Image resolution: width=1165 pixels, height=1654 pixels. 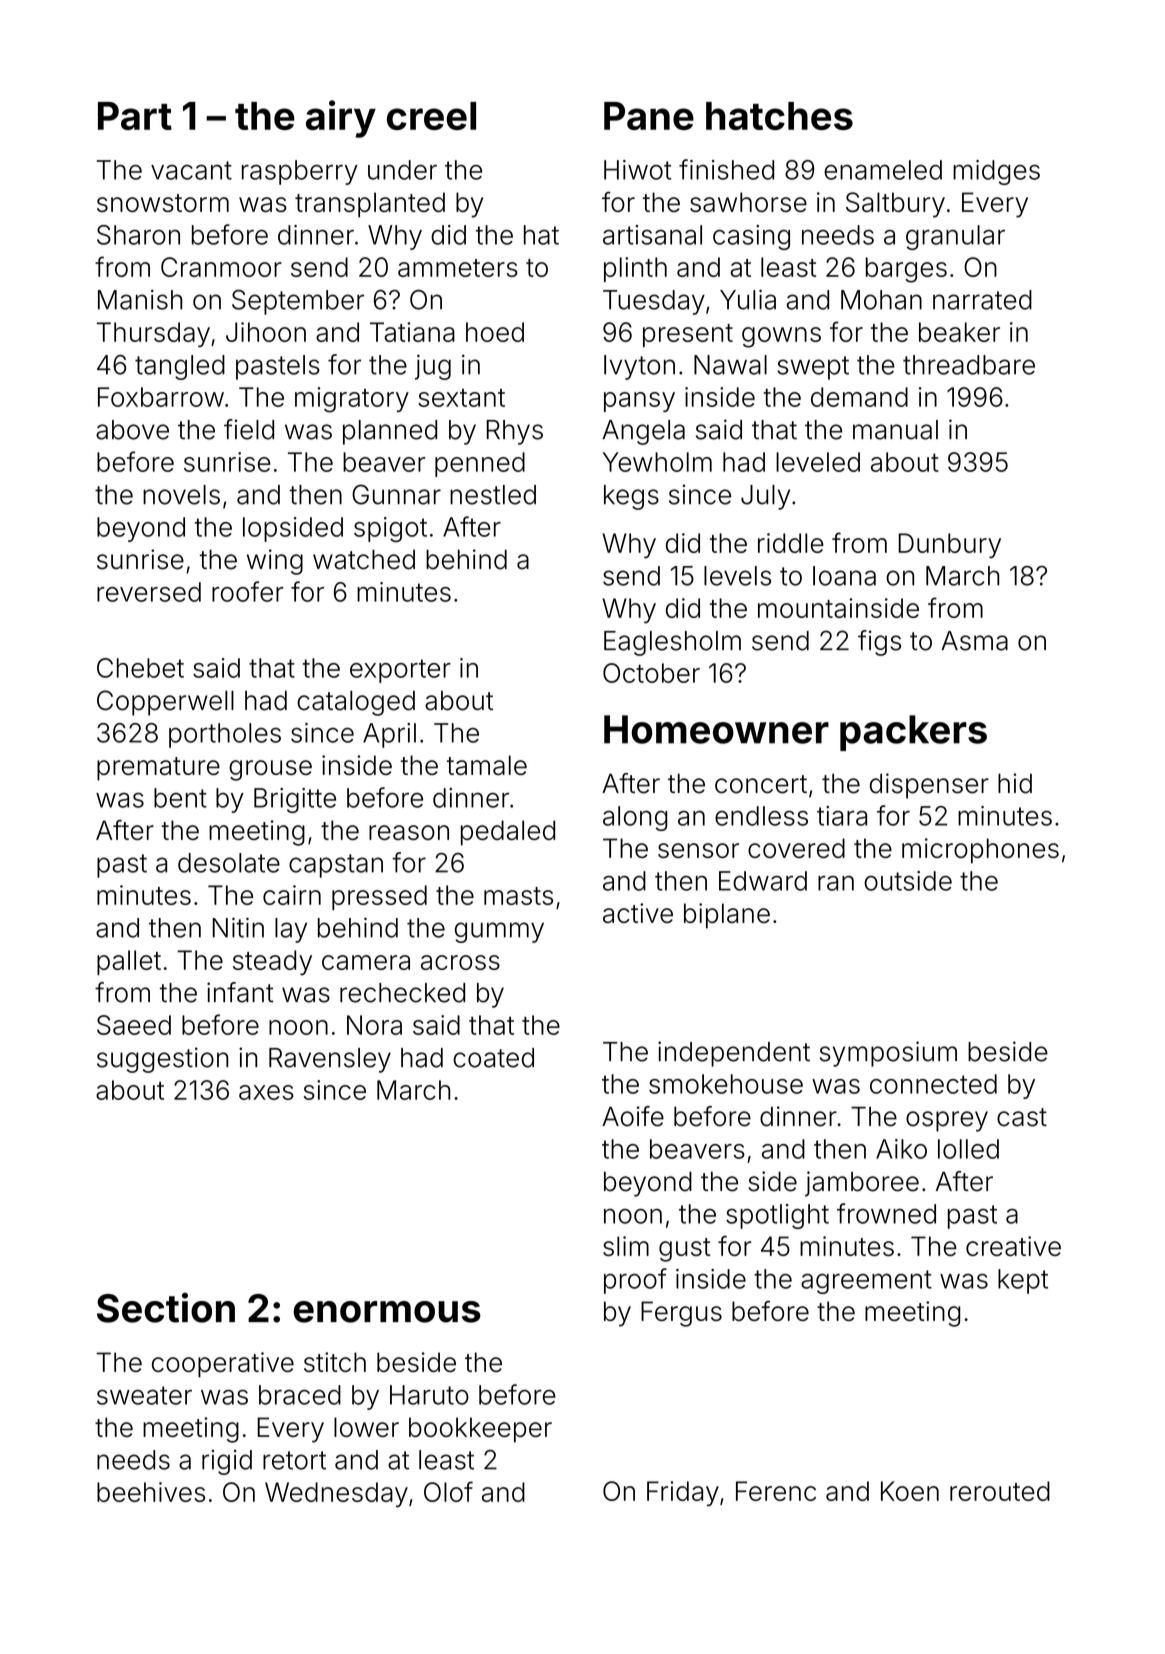 What do you see at coordinates (144, 1395) in the page?
I see `sweater` at bounding box center [144, 1395].
